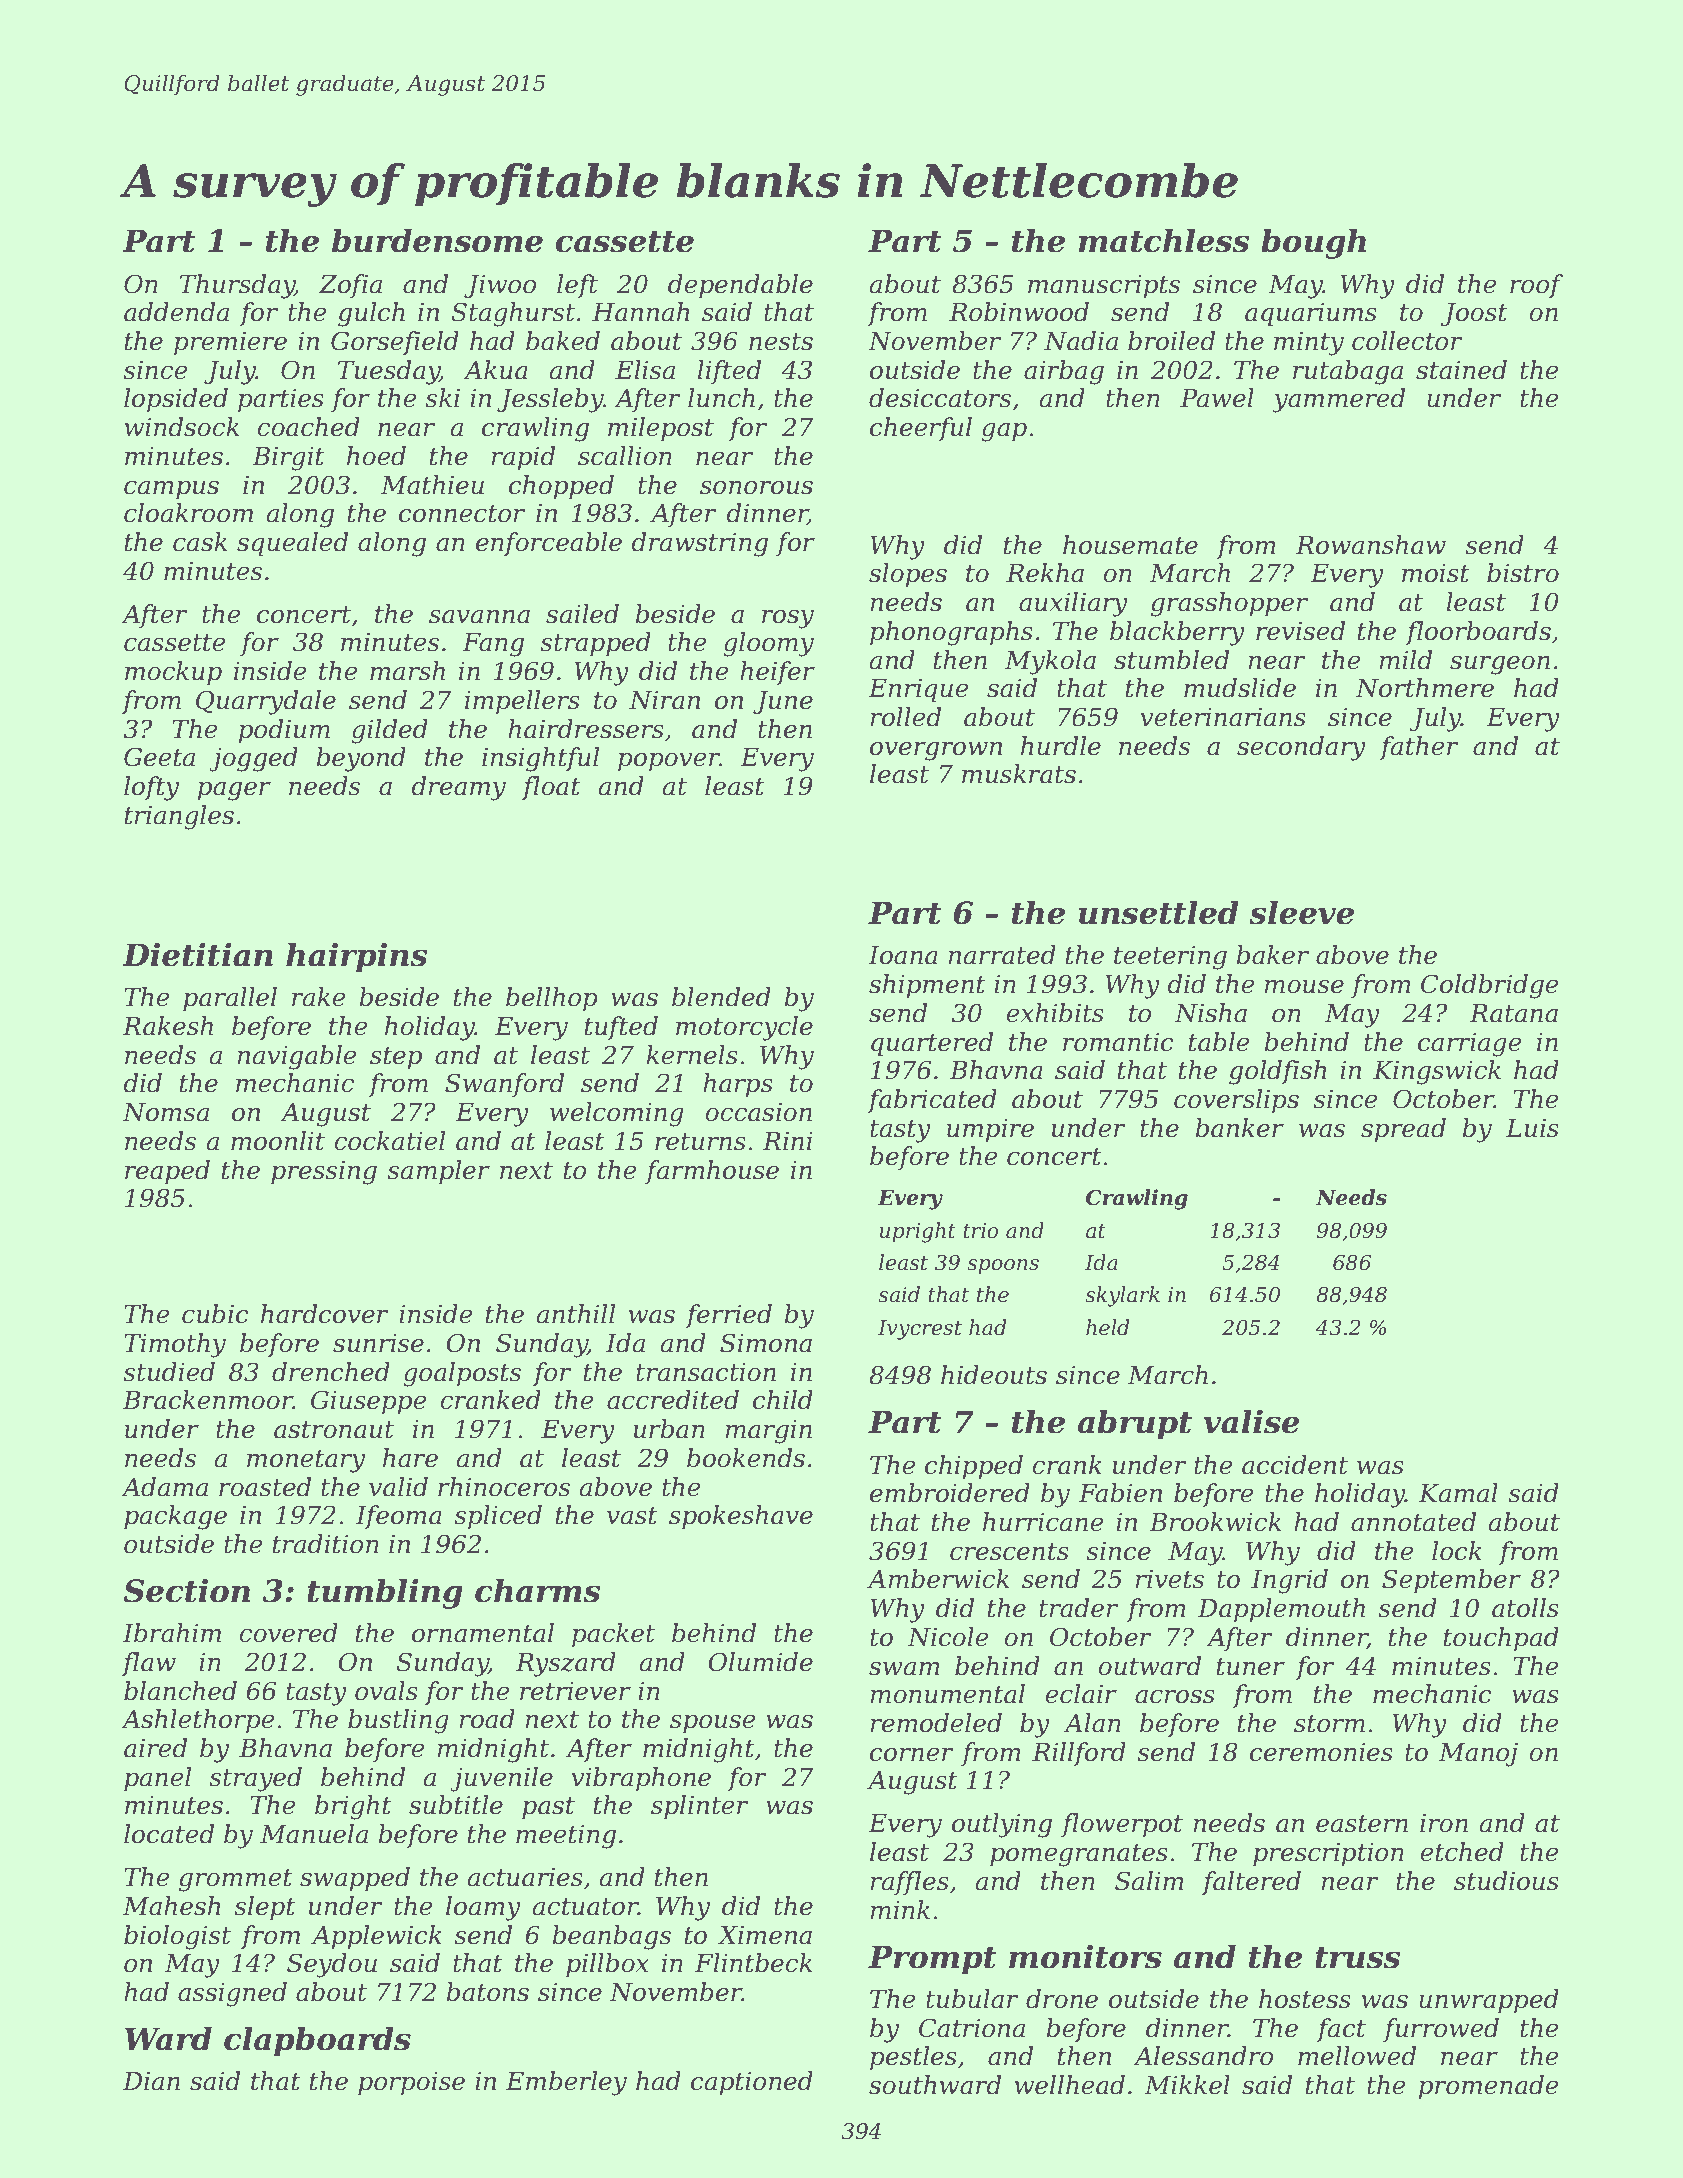 This page has width=1683, height=2178. Describe the element at coordinates (1525, 1608) in the page. I see `atolls` at that location.
